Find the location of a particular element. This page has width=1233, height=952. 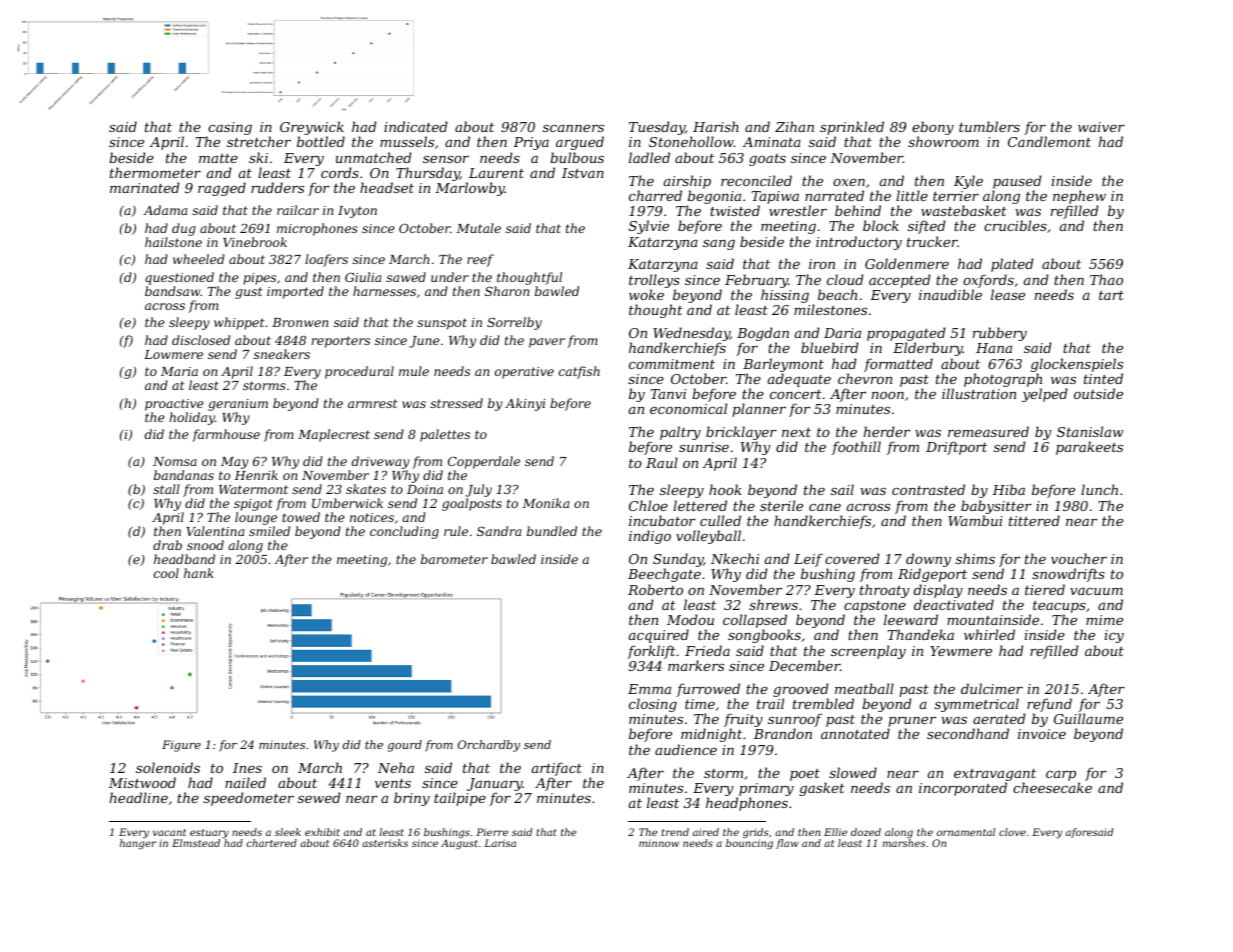

sang is located at coordinates (719, 245).
